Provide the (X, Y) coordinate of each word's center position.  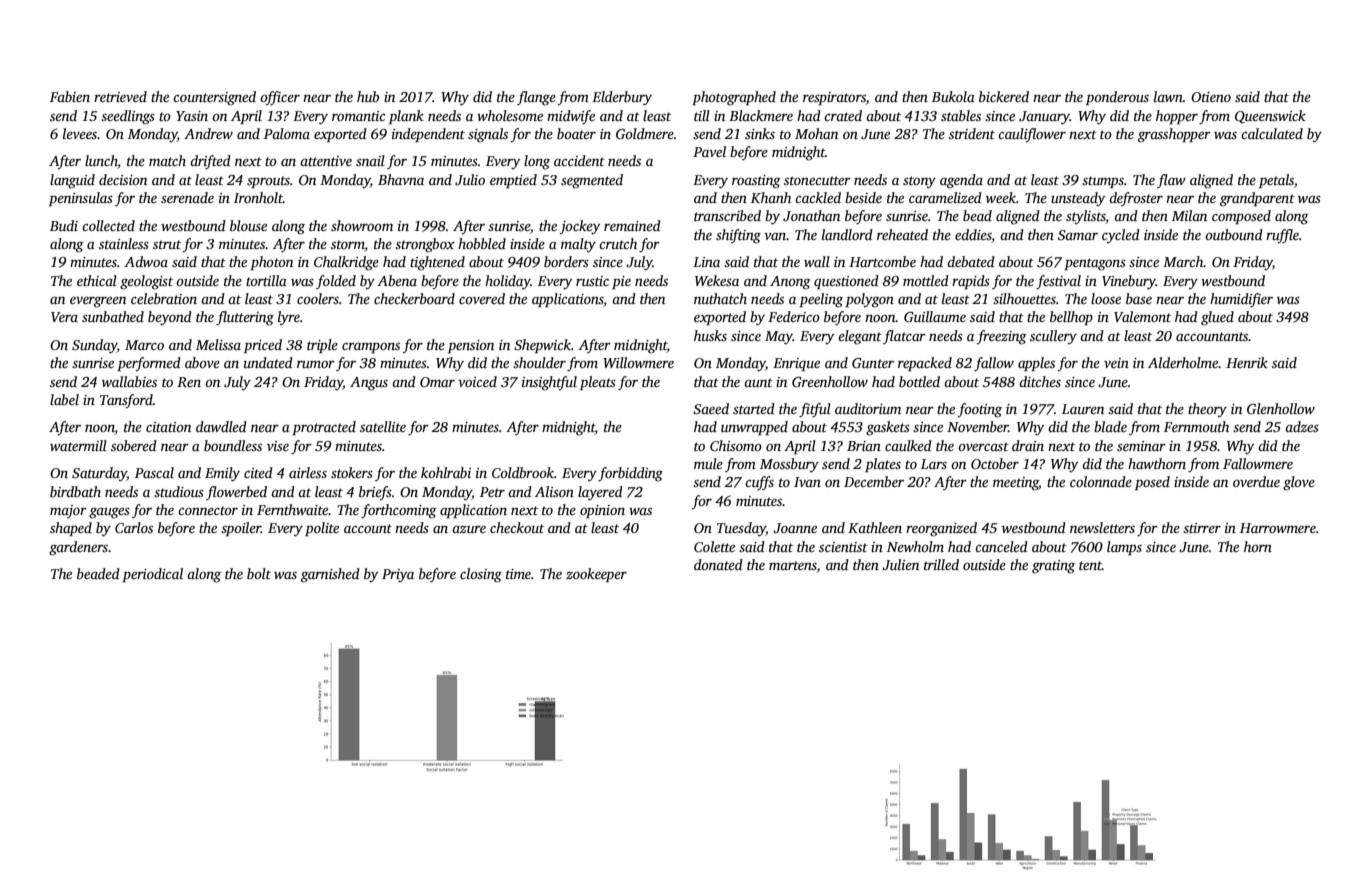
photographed (734, 98)
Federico (794, 316)
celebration (164, 298)
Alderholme (1183, 362)
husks (710, 335)
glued (1217, 318)
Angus (369, 384)
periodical (152, 575)
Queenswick (1270, 117)
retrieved (120, 96)
